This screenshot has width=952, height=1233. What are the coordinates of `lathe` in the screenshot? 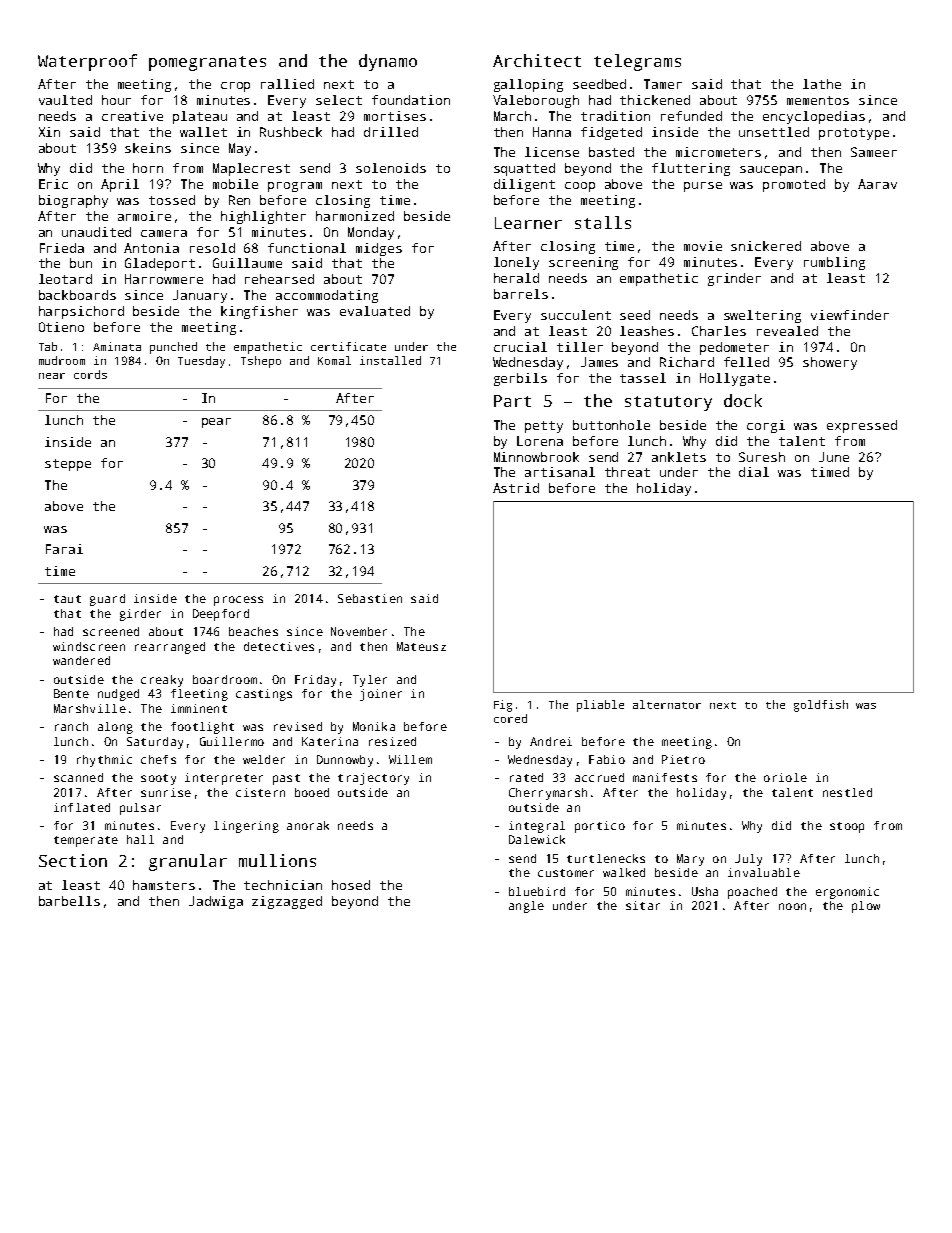 It's located at (822, 84).
